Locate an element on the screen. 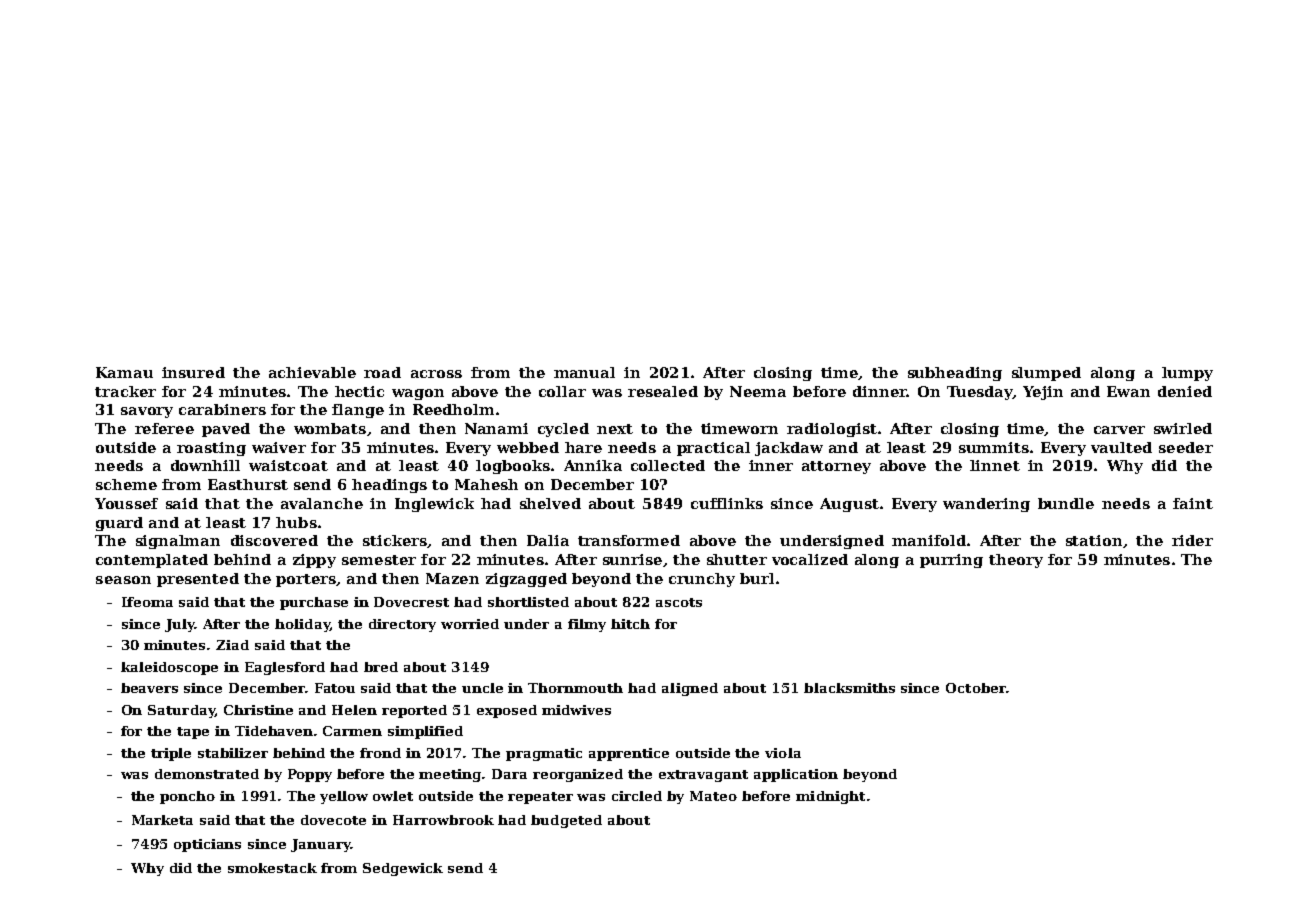  Neema is located at coordinates (758, 391).
